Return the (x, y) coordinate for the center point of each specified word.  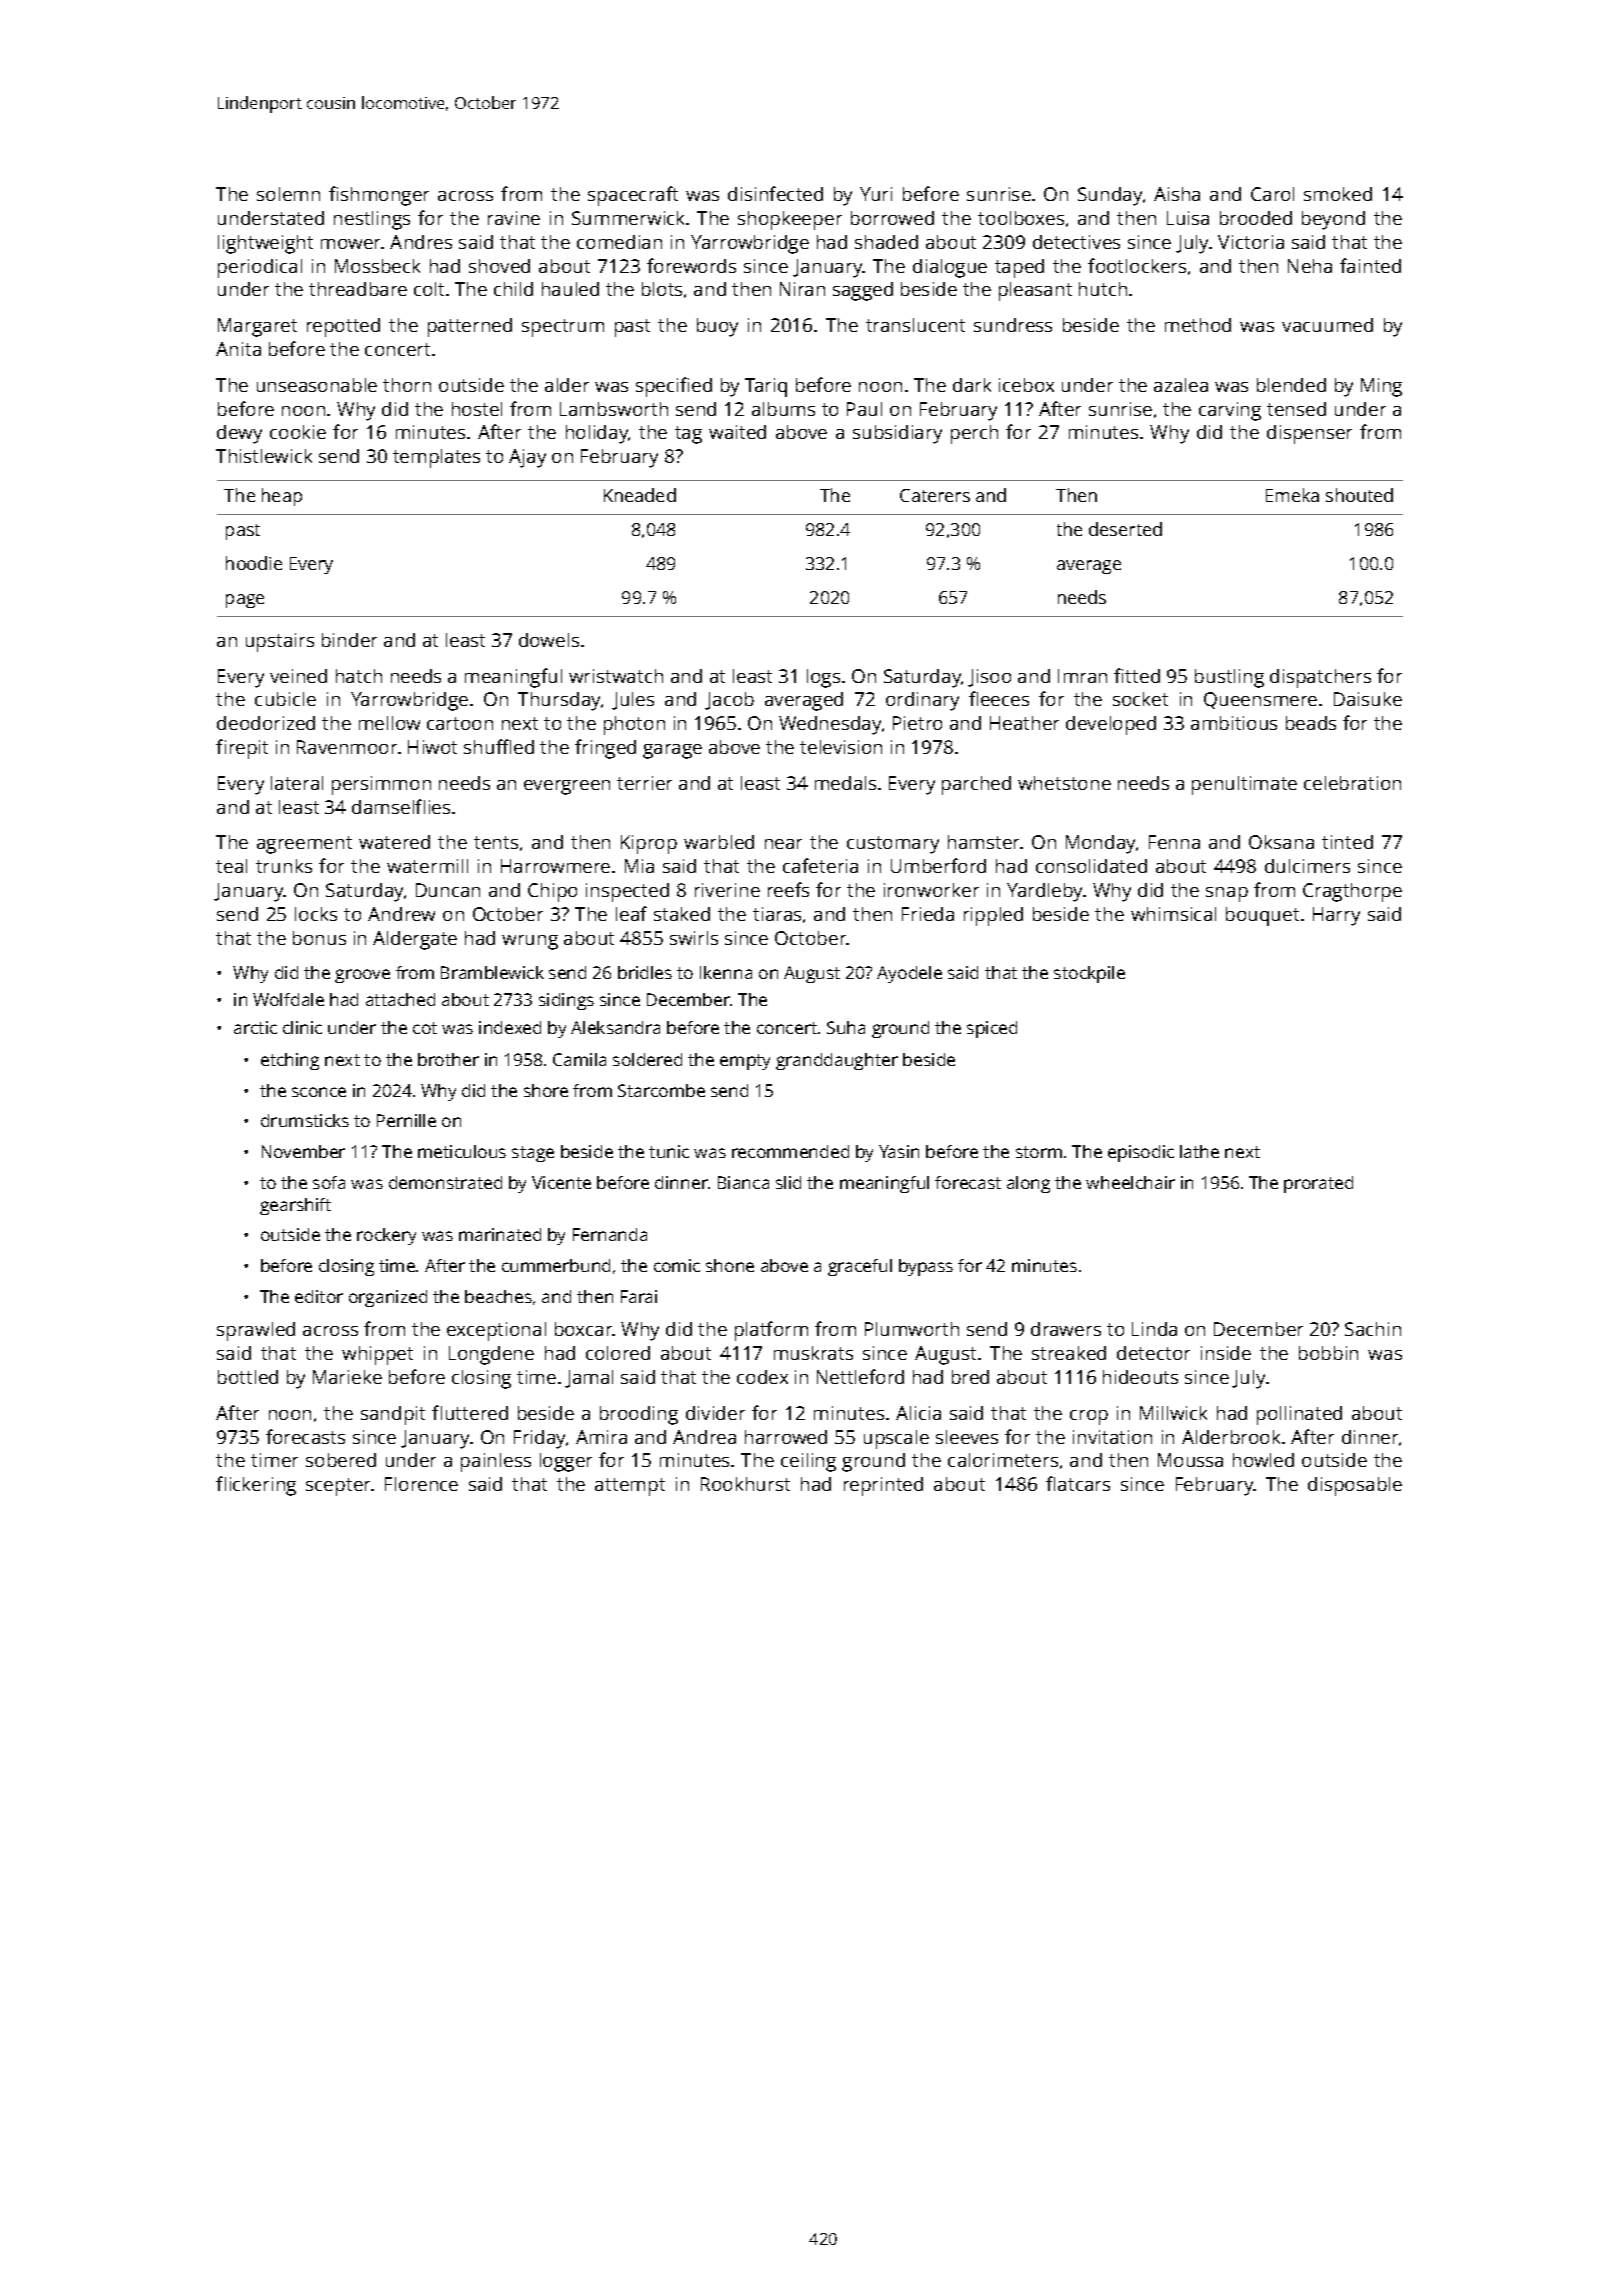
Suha (846, 1027)
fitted (1137, 675)
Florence (421, 1484)
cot (425, 1028)
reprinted (883, 1486)
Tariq (766, 387)
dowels (549, 640)
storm (1039, 1152)
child (513, 289)
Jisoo (989, 678)
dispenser (1309, 434)
